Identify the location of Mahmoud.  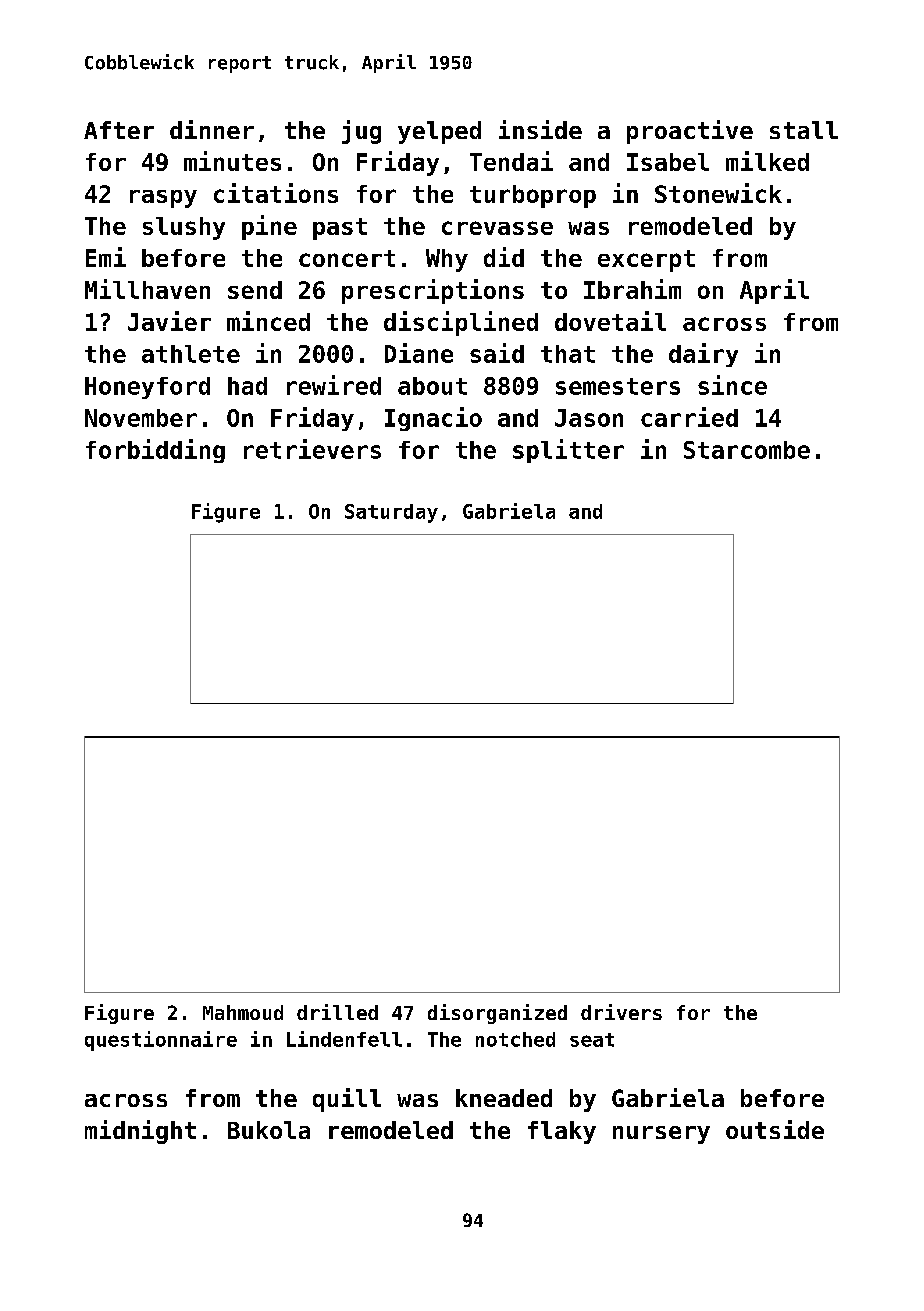
(243, 1012).
